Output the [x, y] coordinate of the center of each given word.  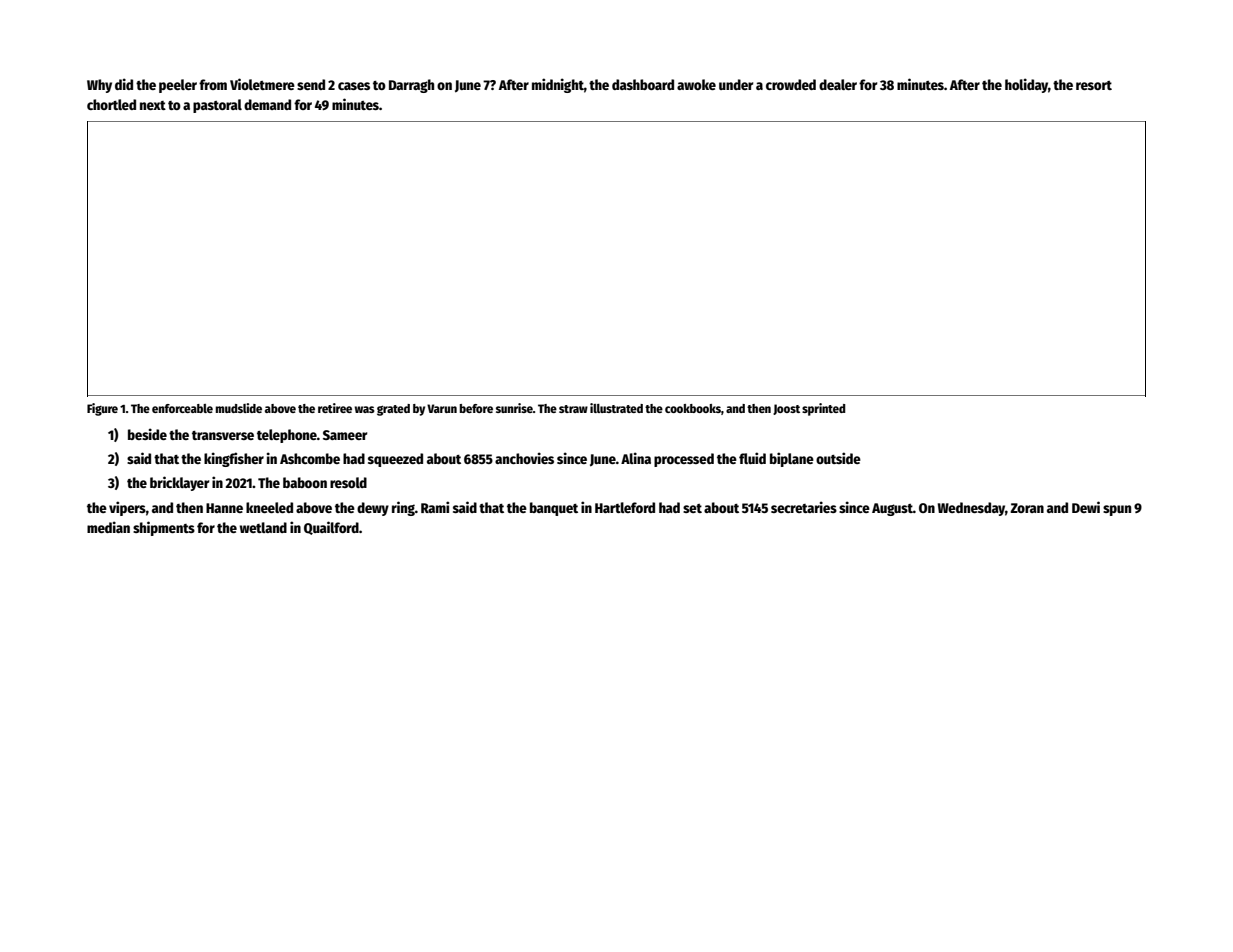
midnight [558, 85]
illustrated [616, 408]
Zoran [1027, 508]
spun [1117, 510]
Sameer [345, 435]
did [124, 84]
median [108, 527]
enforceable [182, 408]
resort [1094, 85]
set [692, 508]
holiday [1026, 85]
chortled [111, 104]
